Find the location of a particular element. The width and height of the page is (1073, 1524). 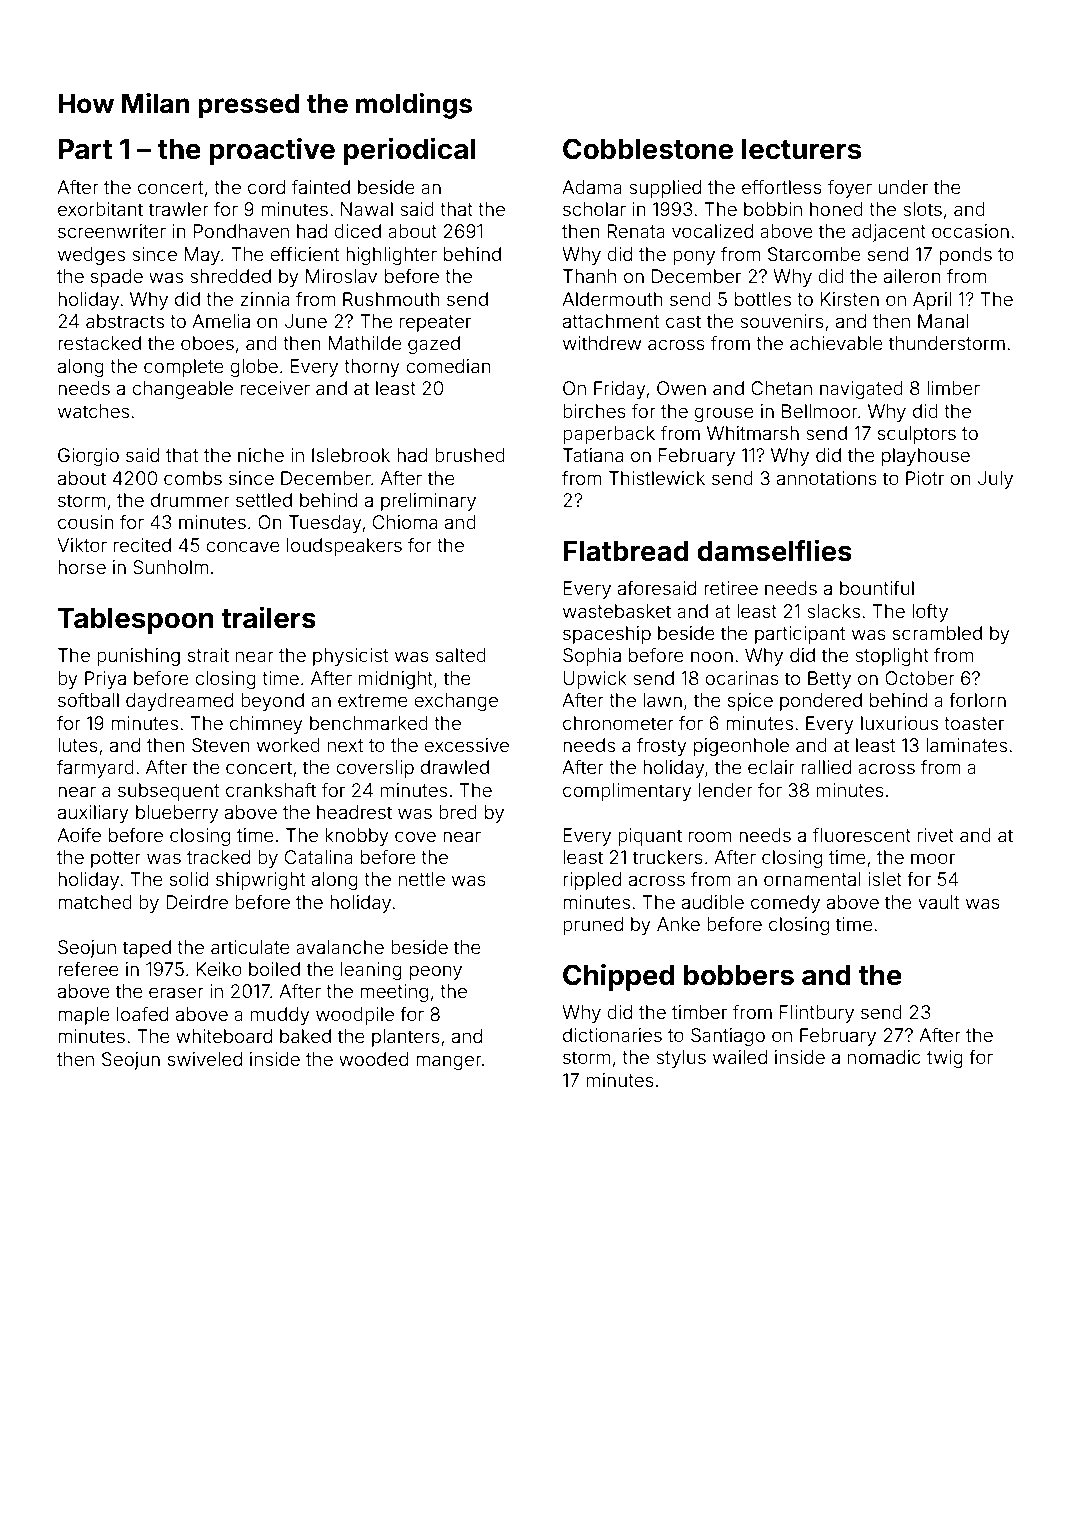

limber is located at coordinates (953, 388).
